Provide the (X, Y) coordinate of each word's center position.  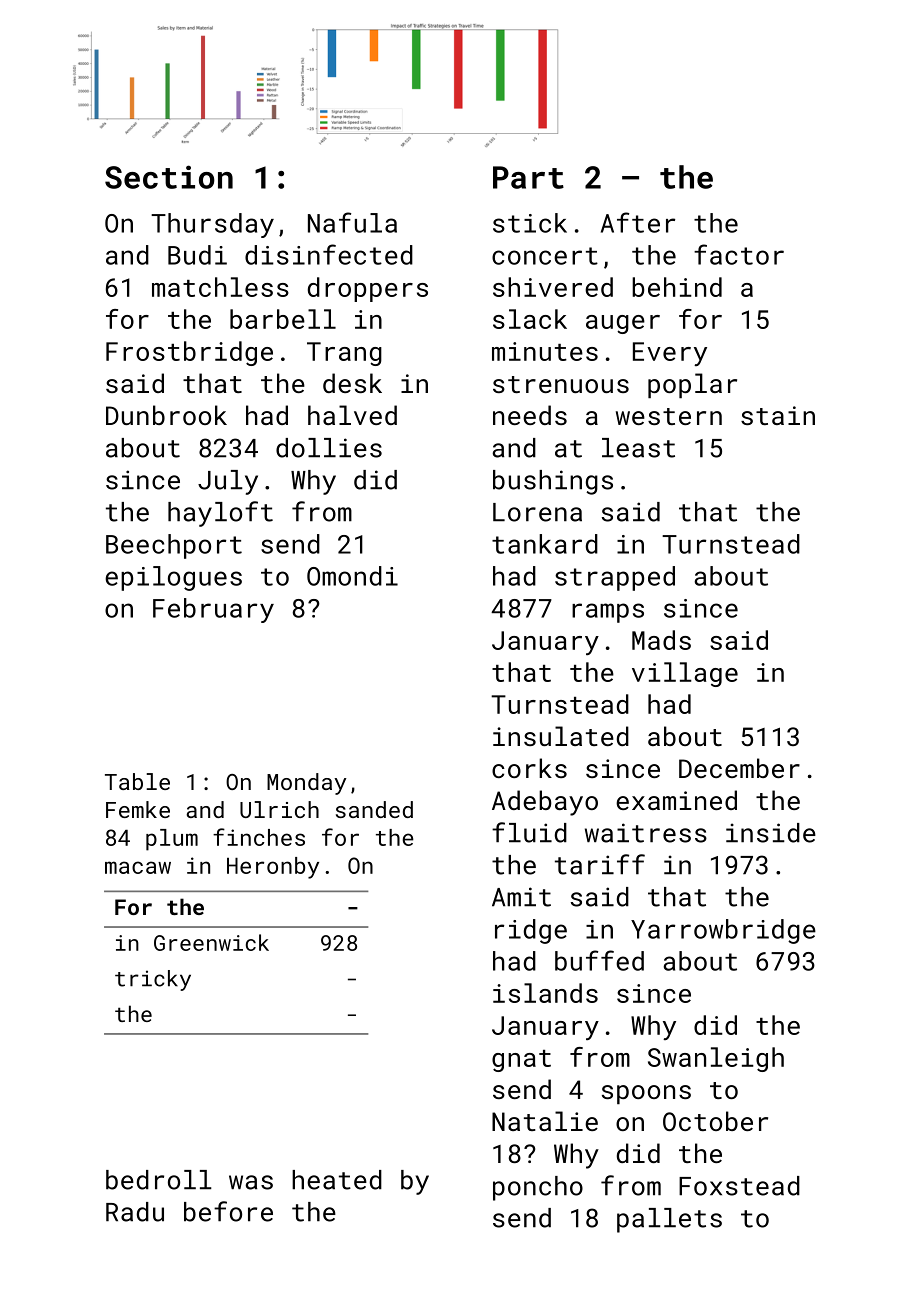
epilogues (173, 578)
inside (771, 833)
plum (172, 840)
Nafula (352, 222)
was (251, 1182)
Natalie (545, 1121)
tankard (545, 544)
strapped (615, 578)
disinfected (329, 254)
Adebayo (545, 803)
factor (739, 254)
